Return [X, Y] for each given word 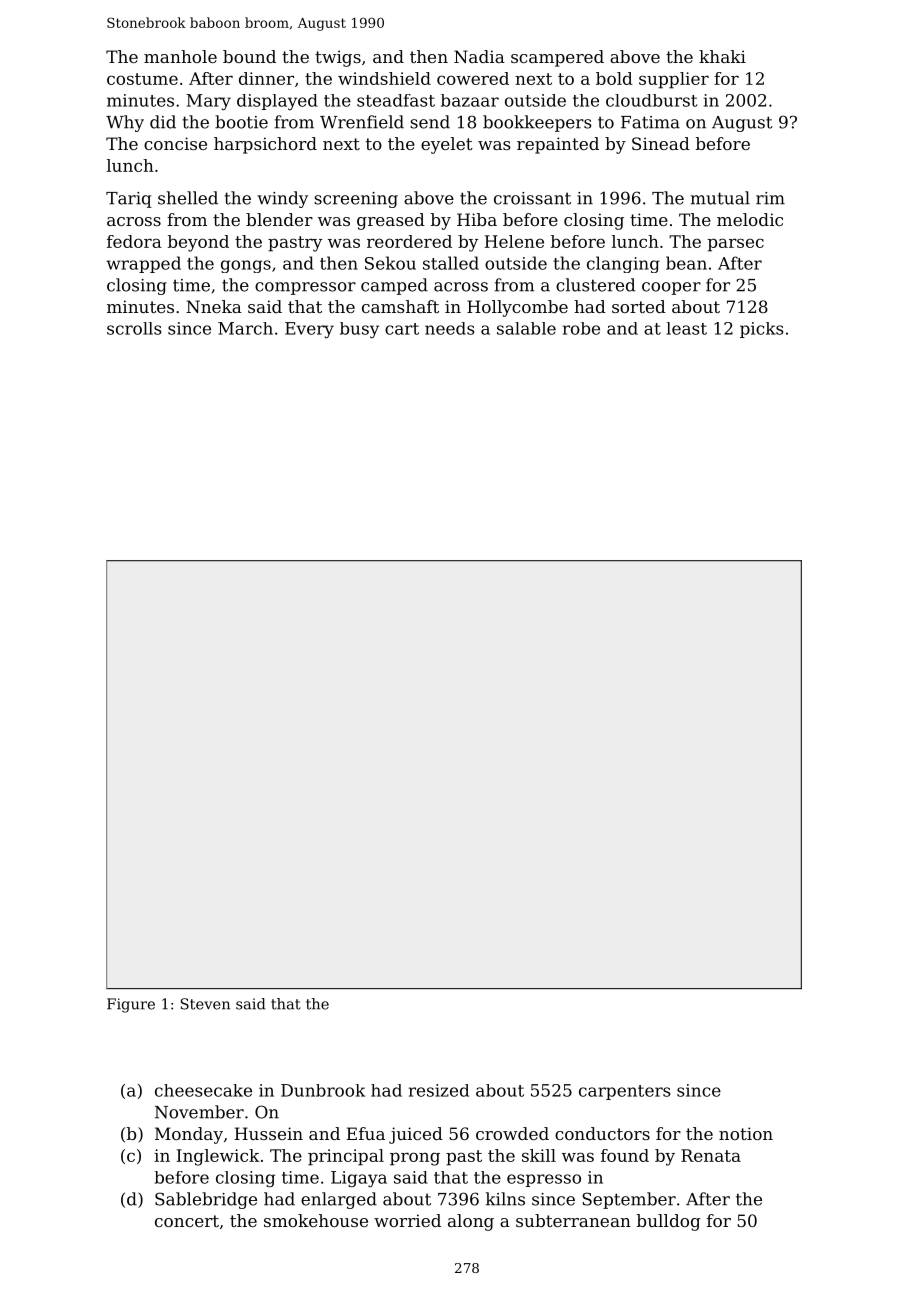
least [686, 328]
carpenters [624, 1092]
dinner [266, 78]
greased [391, 221]
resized [439, 1090]
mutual [720, 198]
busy [359, 330]
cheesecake [203, 1090]
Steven [205, 1004]
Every [309, 330]
